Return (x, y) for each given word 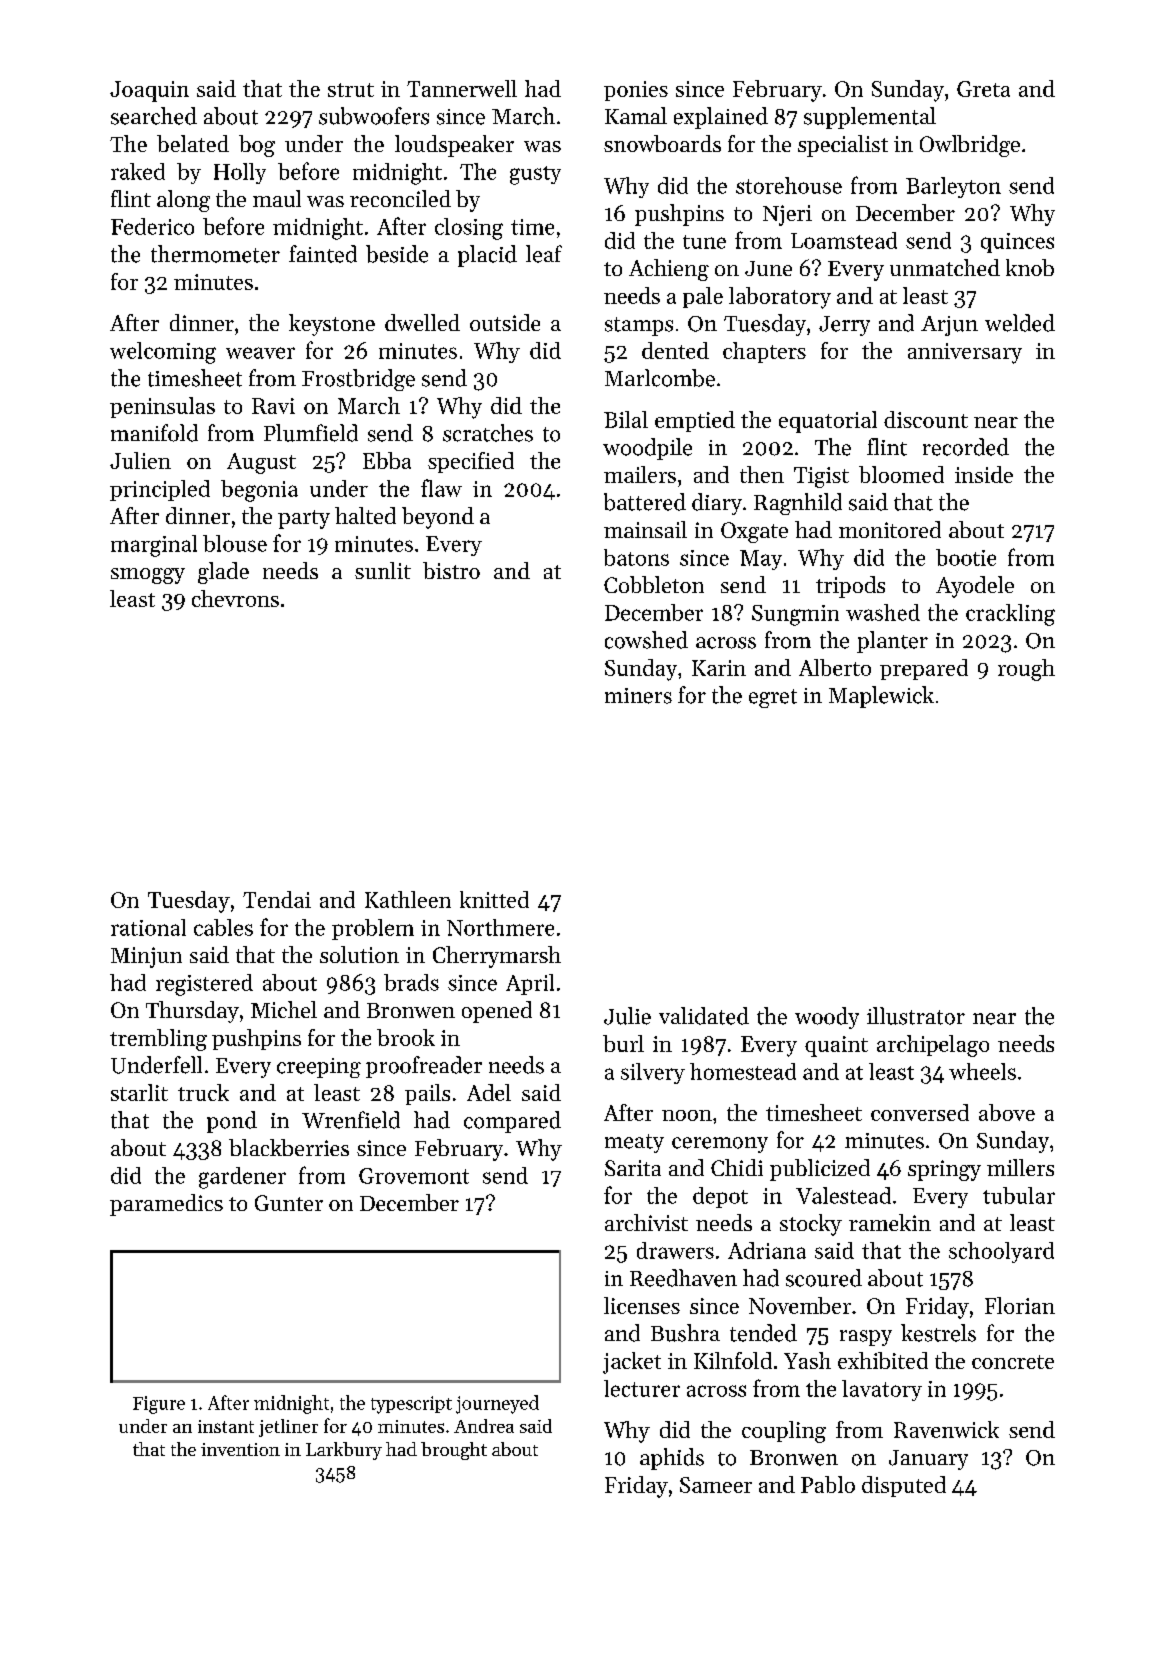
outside (505, 322)
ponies (636, 91)
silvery (653, 1073)
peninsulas (162, 407)
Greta (983, 89)
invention (240, 1449)
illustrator (916, 1016)
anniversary (965, 353)
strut (351, 90)
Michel (284, 1009)
